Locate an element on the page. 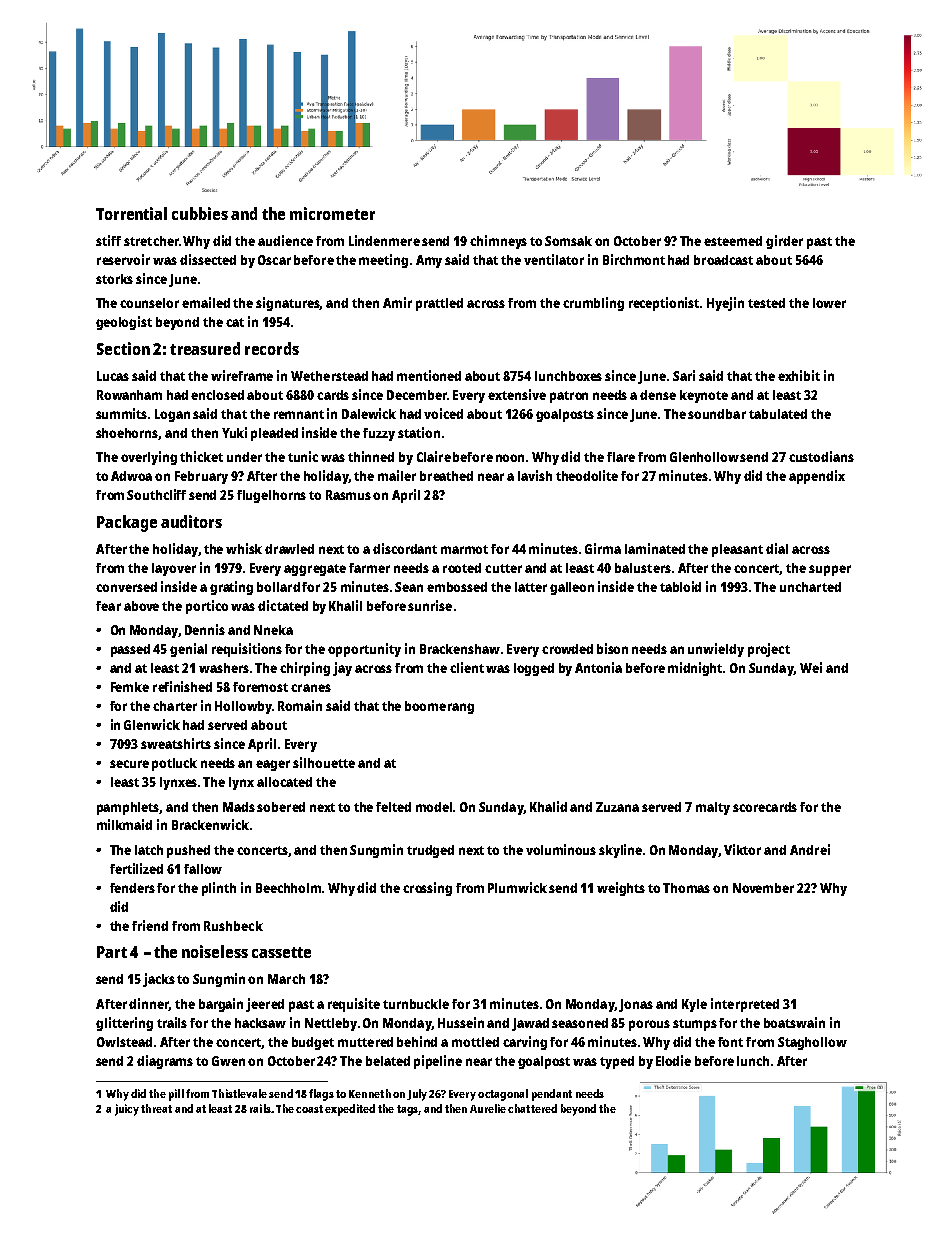 This document has height=1233, width=952. Brackenwick is located at coordinates (210, 824).
